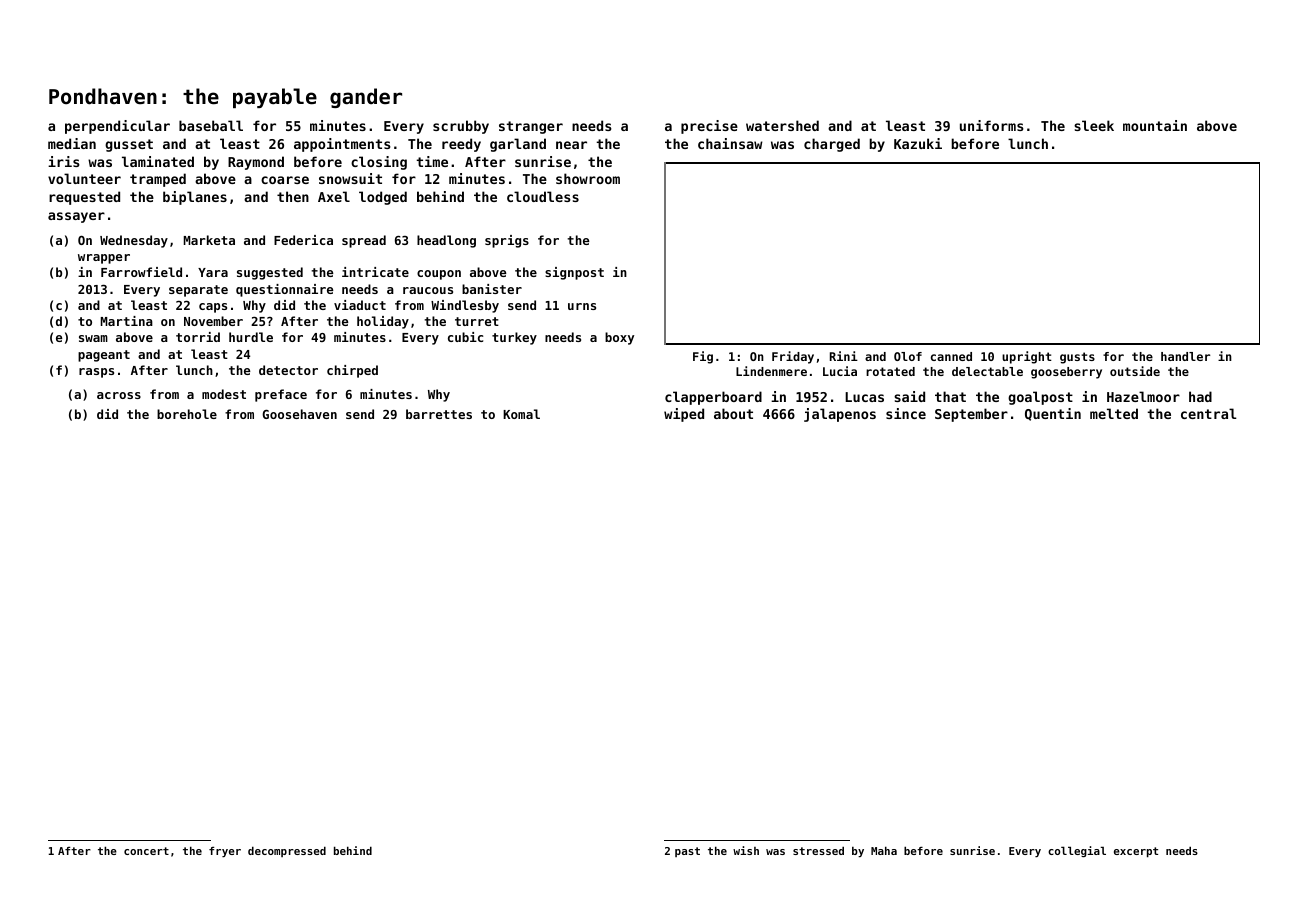 This page has width=1308, height=924. I want to click on central, so click(1209, 413).
